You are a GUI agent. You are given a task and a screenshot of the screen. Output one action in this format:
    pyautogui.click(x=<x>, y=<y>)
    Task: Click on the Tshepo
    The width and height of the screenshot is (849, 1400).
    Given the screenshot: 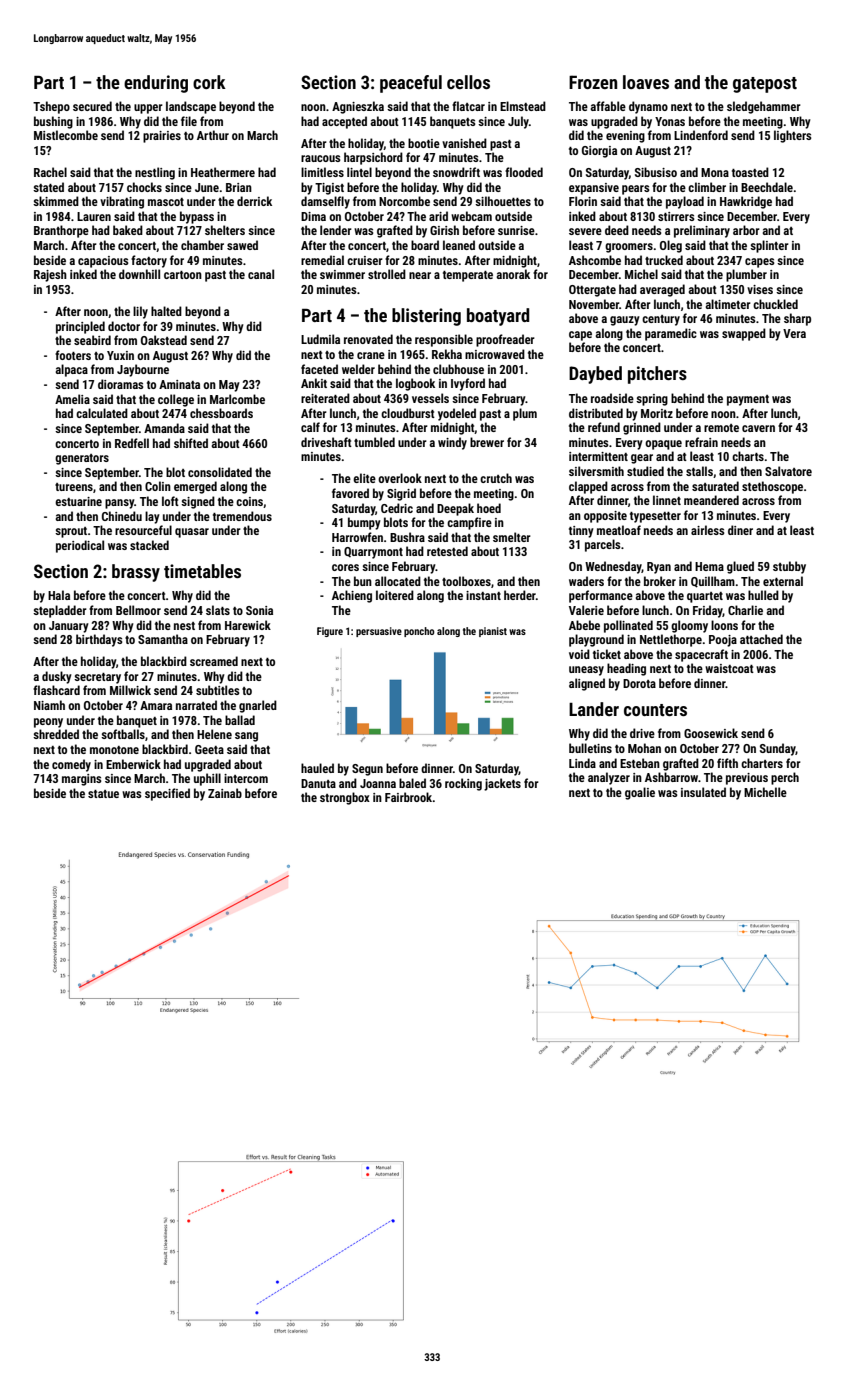 What is the action you would take?
    pyautogui.click(x=51, y=107)
